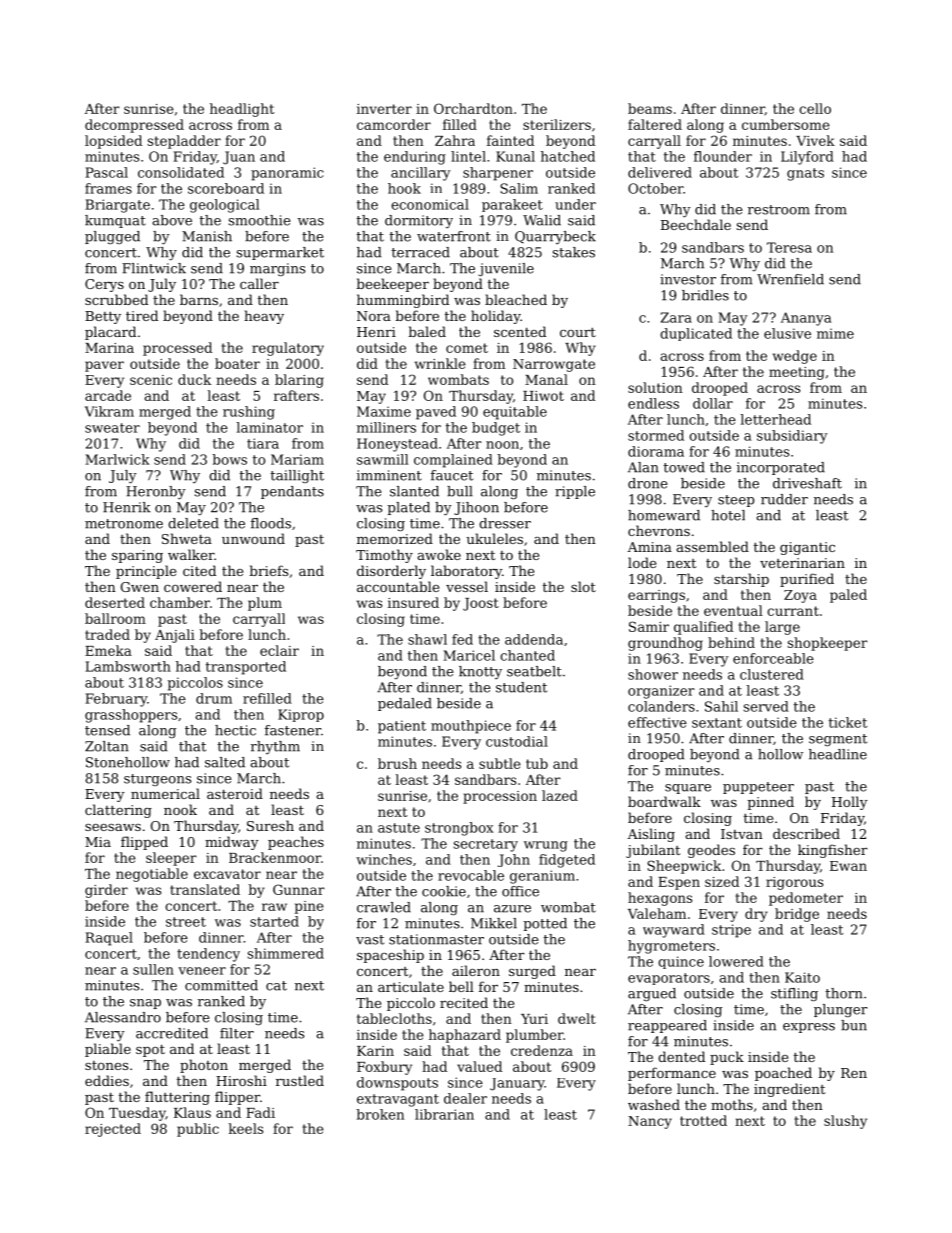  I want to click on Cerys, so click(104, 285).
